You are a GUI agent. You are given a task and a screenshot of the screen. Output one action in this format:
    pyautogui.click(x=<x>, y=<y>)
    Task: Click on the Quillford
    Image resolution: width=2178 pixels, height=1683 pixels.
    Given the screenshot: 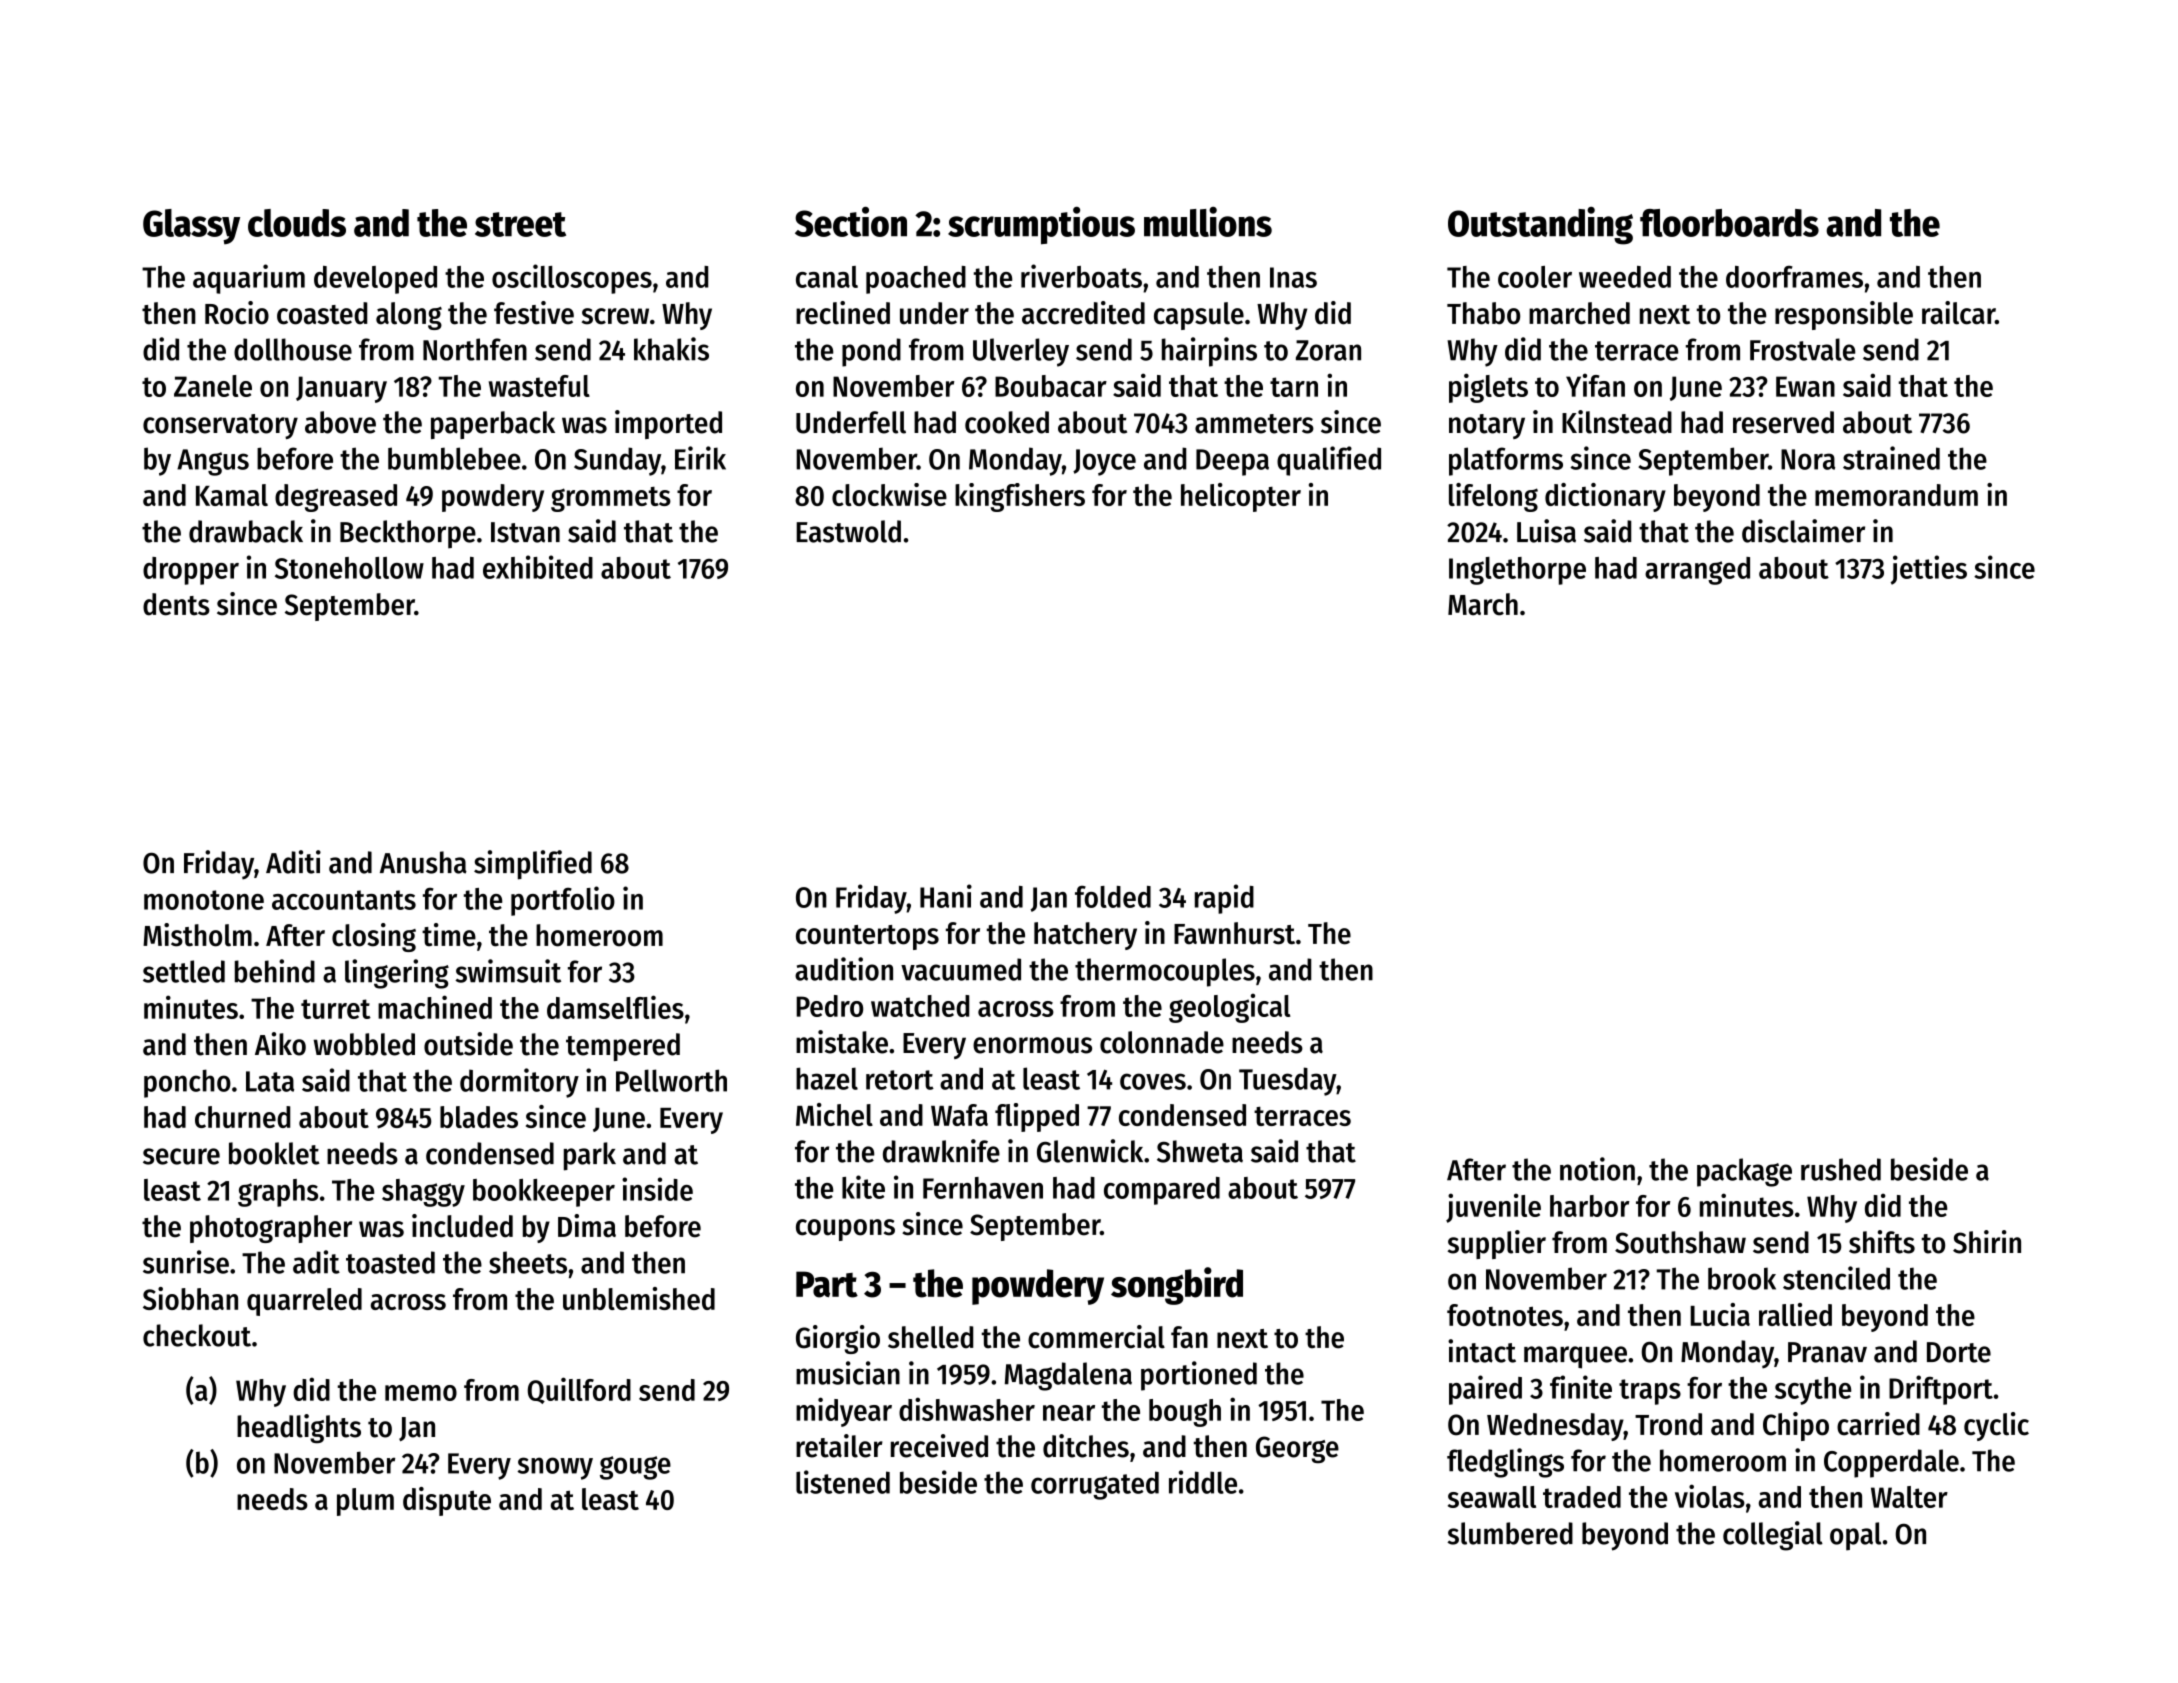 What is the action you would take?
    pyautogui.click(x=579, y=1390)
